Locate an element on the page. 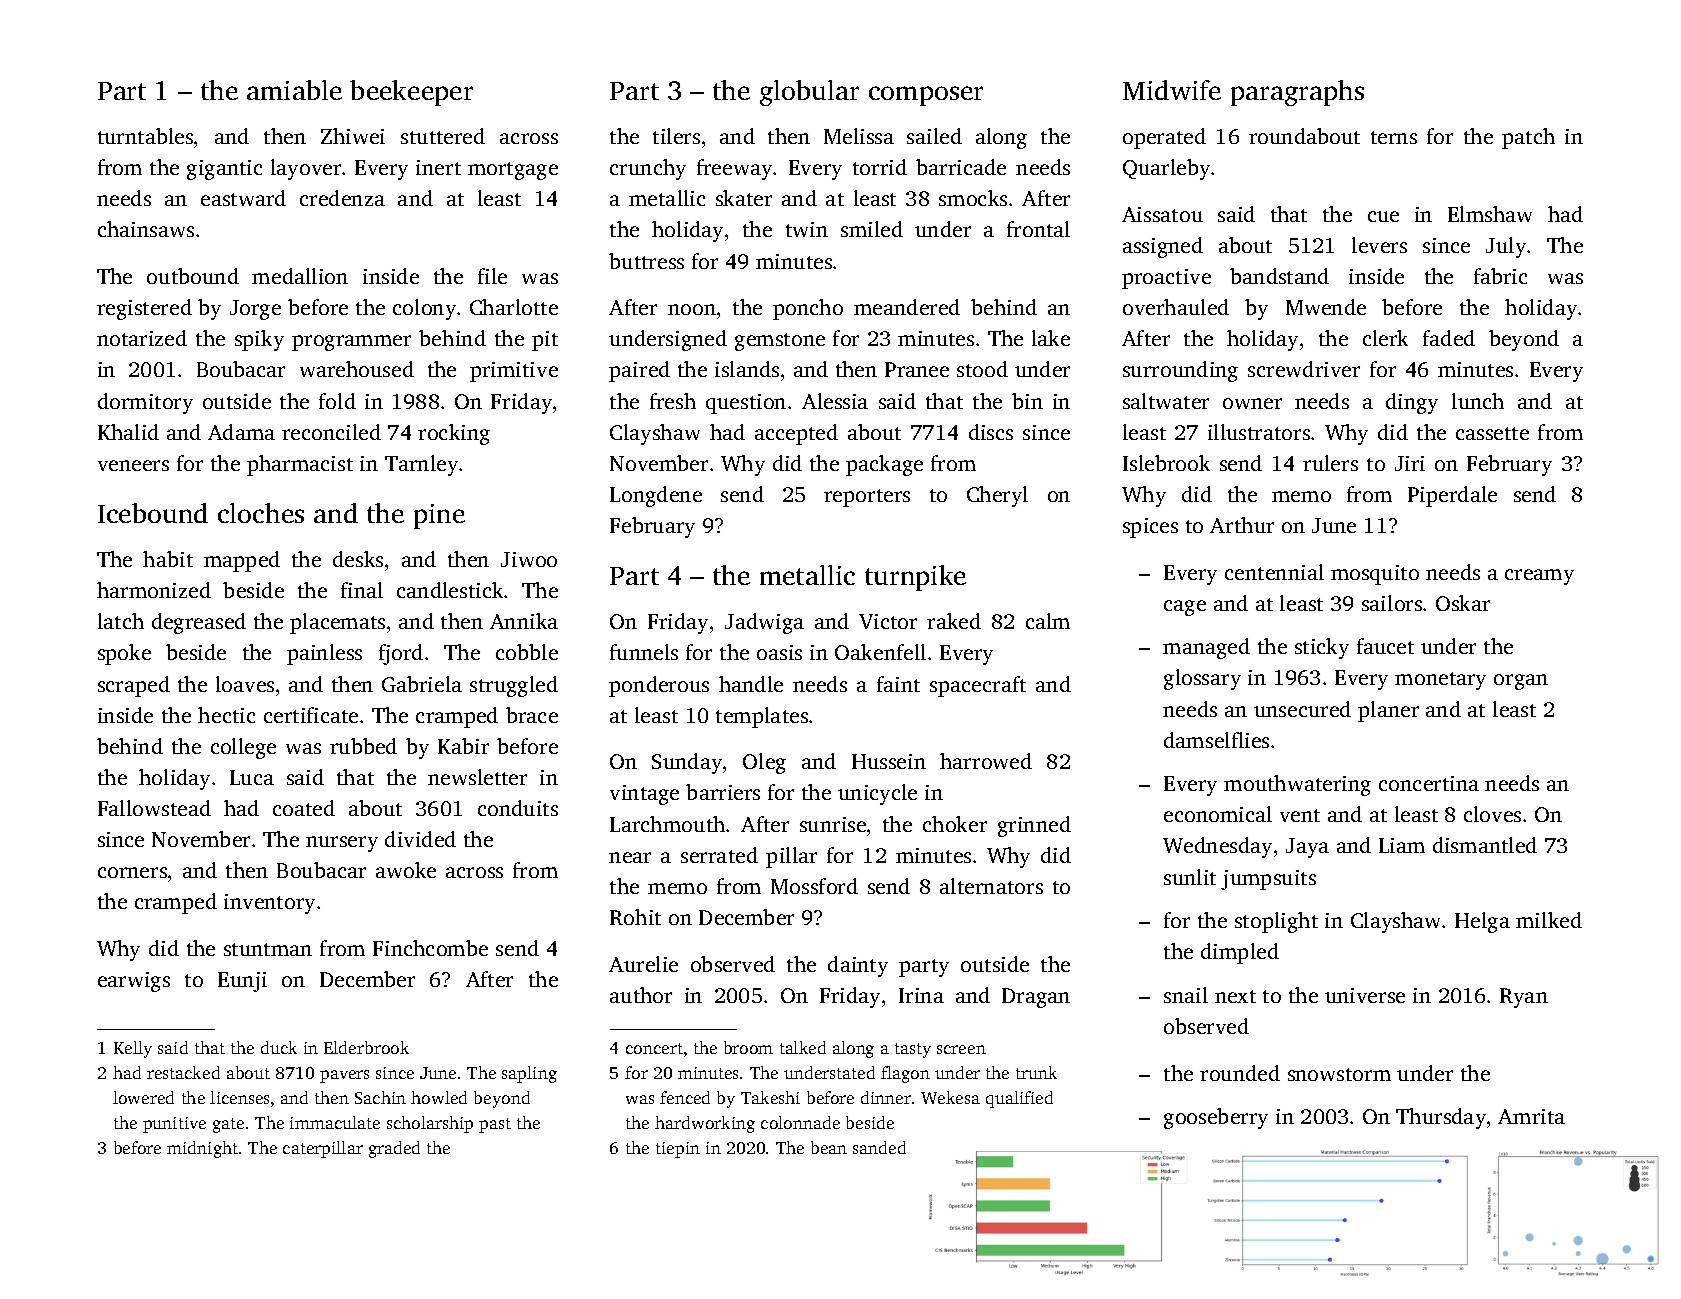  midnight is located at coordinates (202, 1149).
